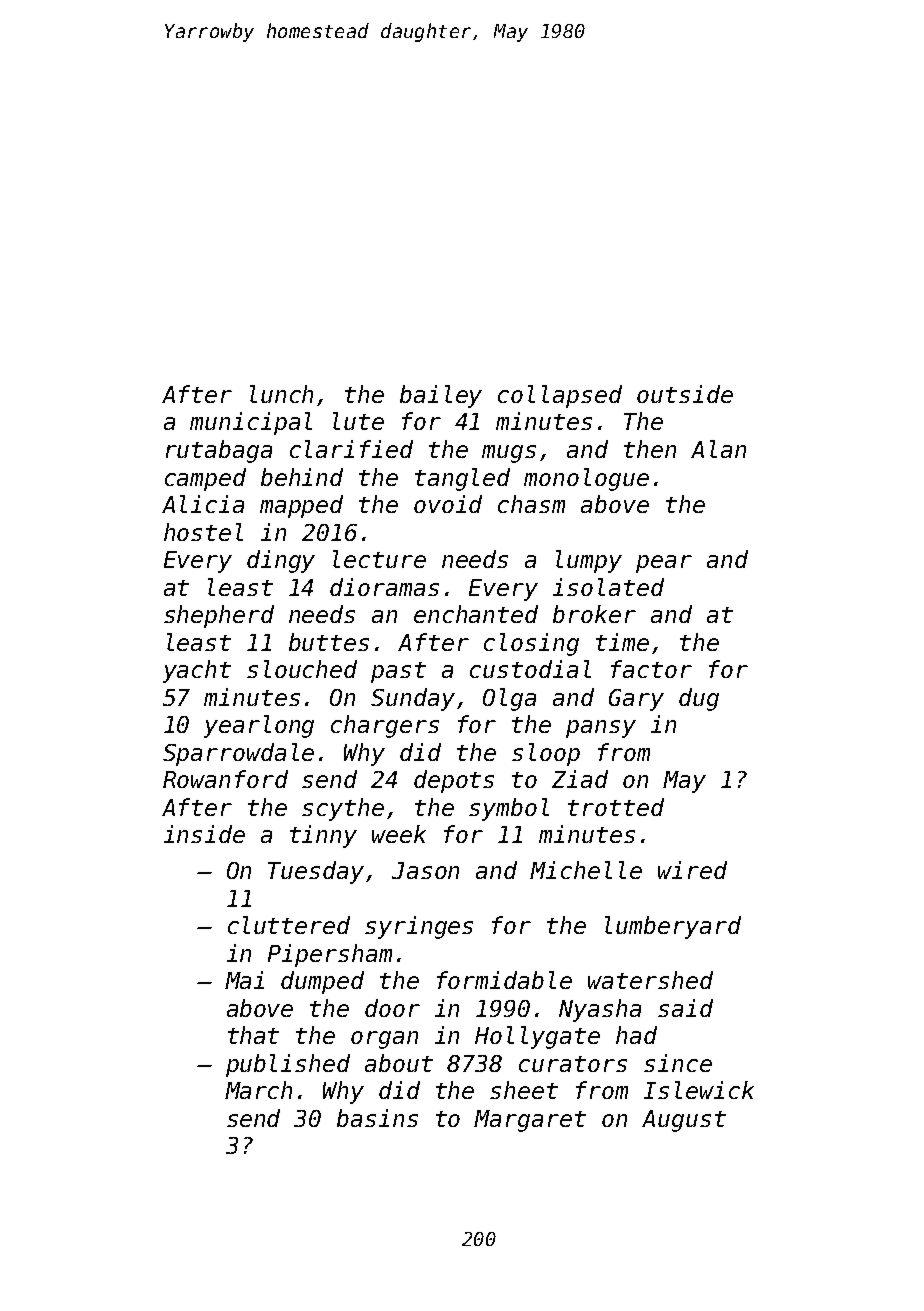 The image size is (924, 1311). Describe the element at coordinates (330, 955) in the screenshot. I see `Pipersham` at that location.
